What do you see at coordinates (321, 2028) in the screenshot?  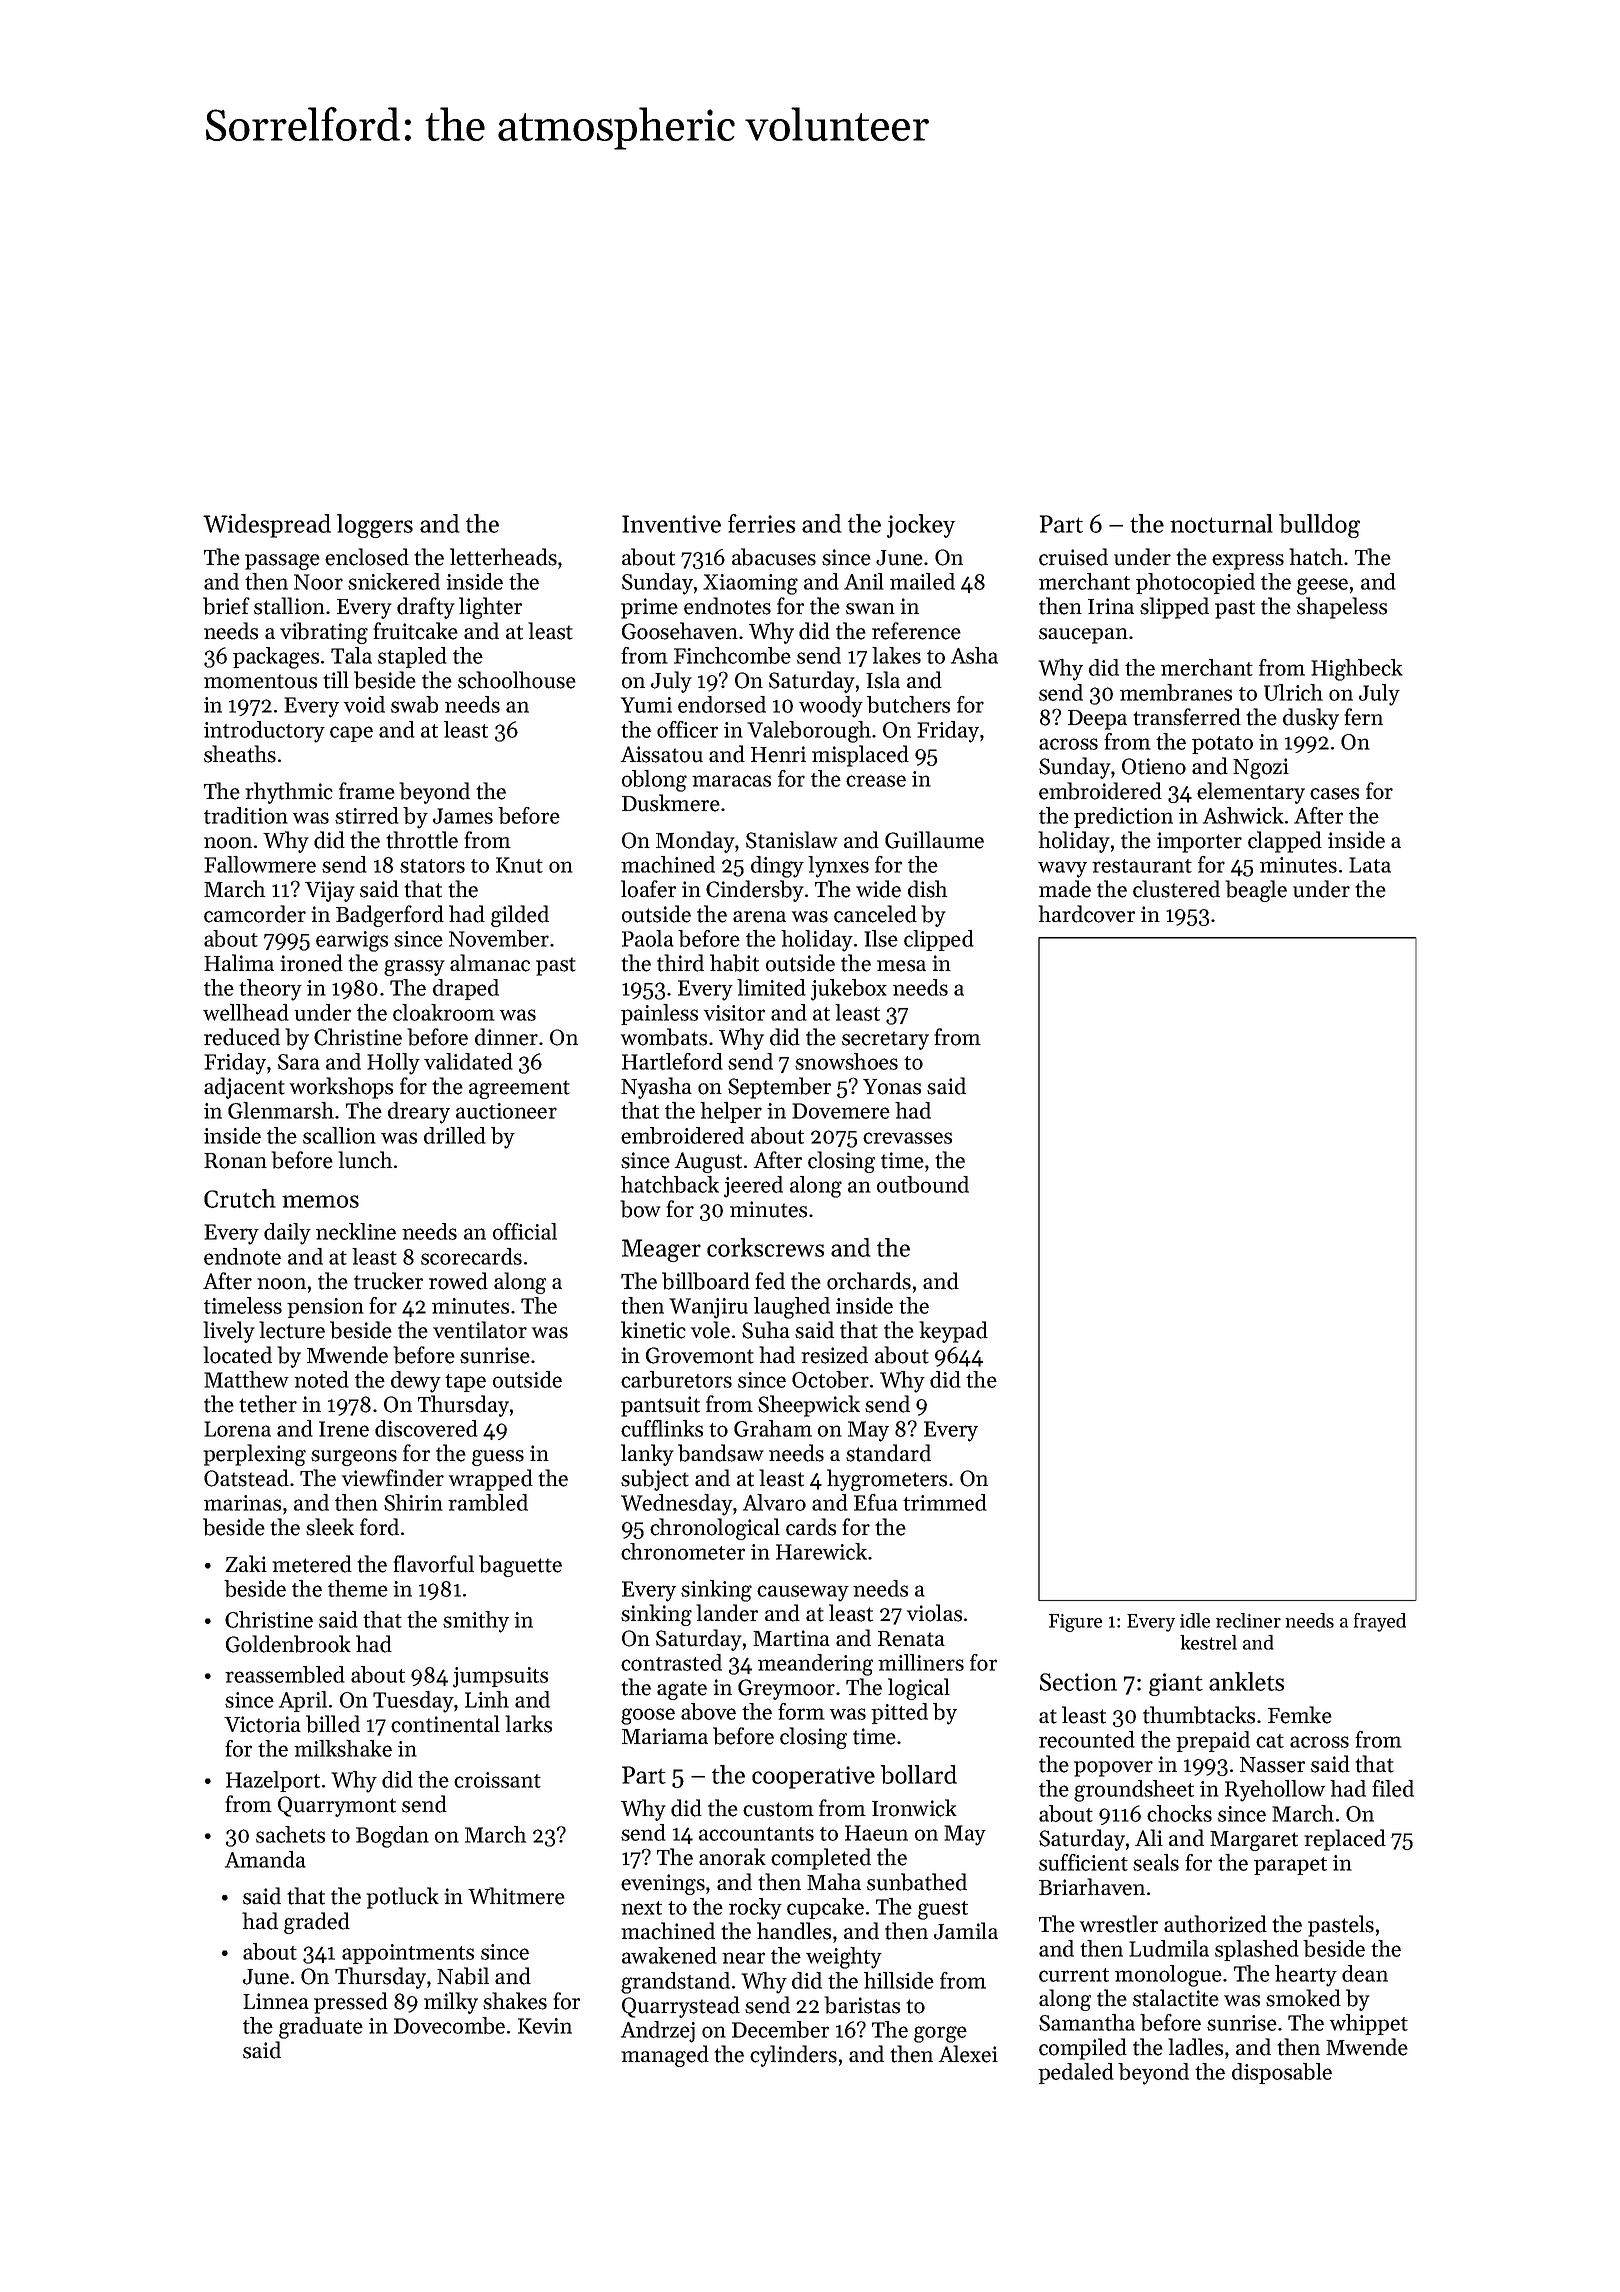 I see `graduate` at bounding box center [321, 2028].
